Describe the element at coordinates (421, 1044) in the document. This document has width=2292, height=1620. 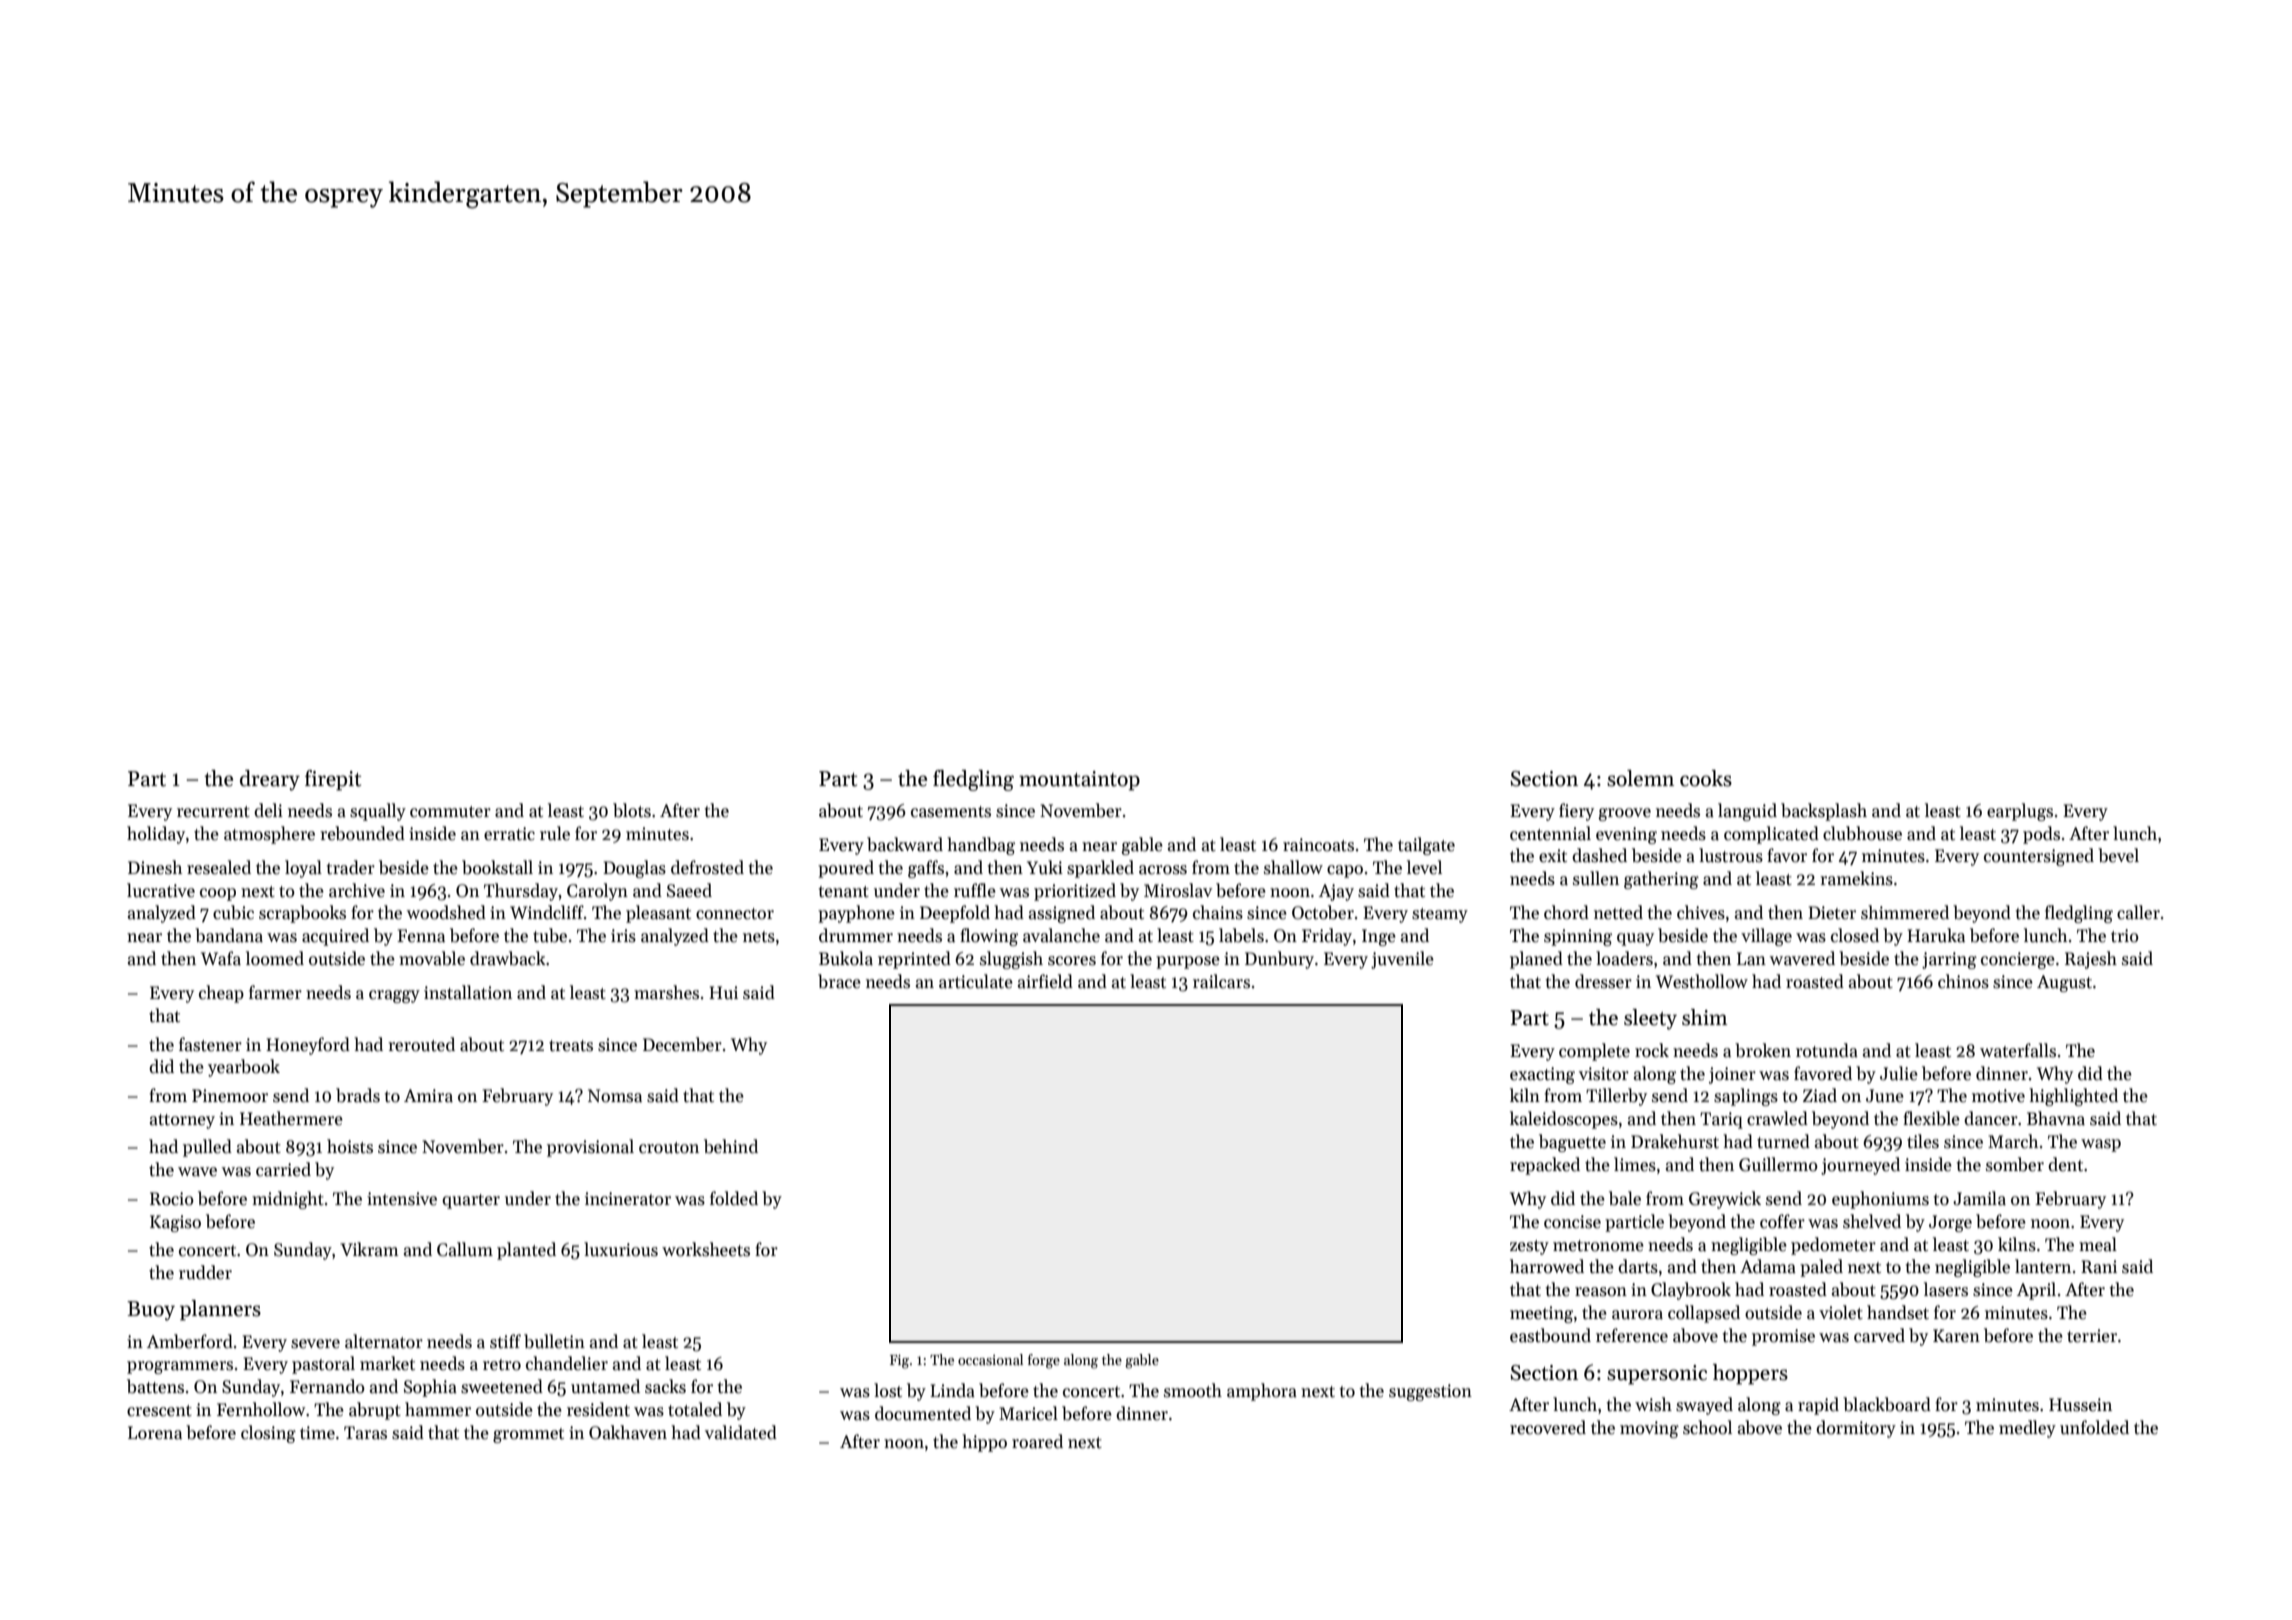
I see `rerouted` at that location.
